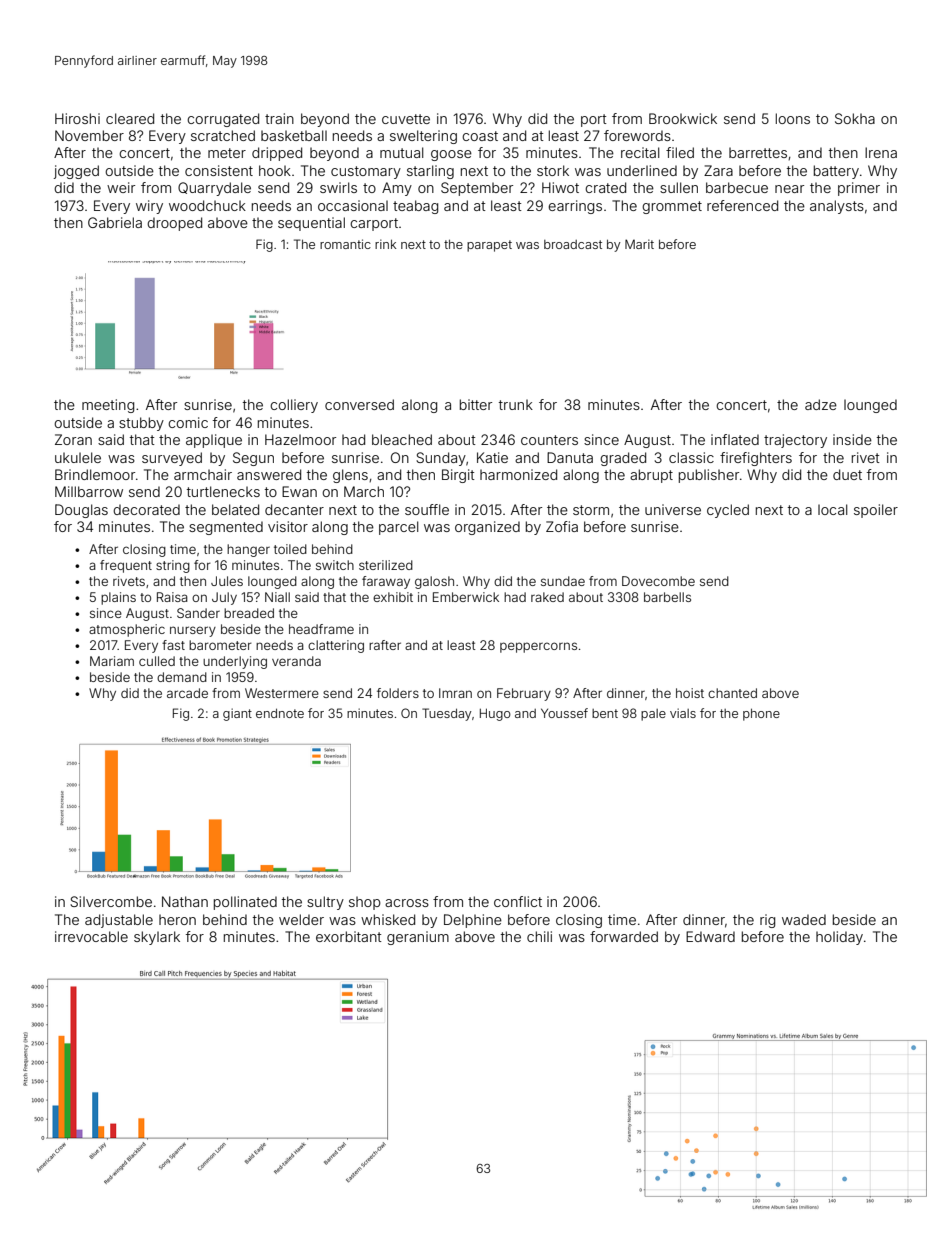 Image resolution: width=952 pixels, height=1233 pixels. What do you see at coordinates (188, 422) in the screenshot?
I see `comic` at bounding box center [188, 422].
